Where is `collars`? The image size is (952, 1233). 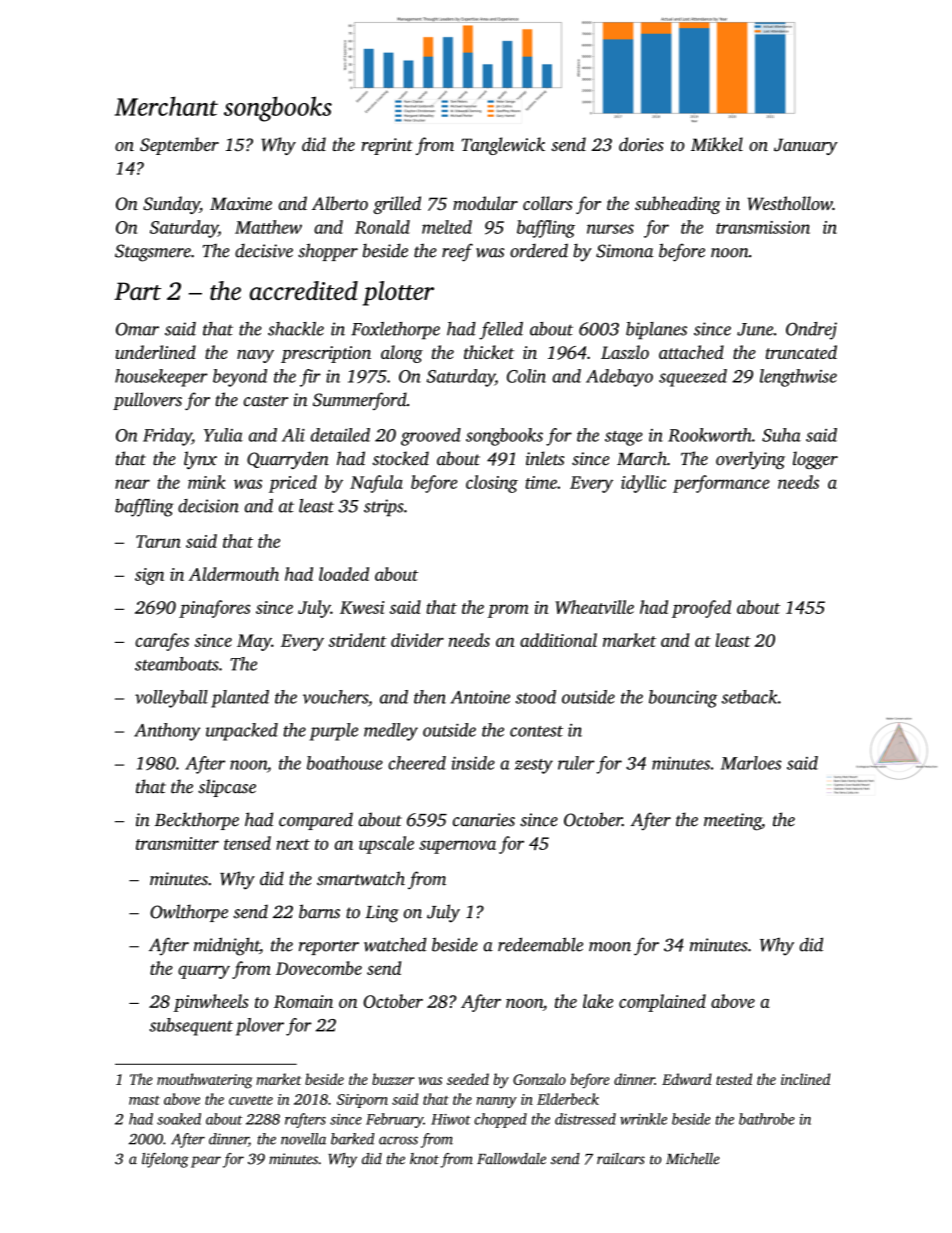 collars is located at coordinates (547, 203).
